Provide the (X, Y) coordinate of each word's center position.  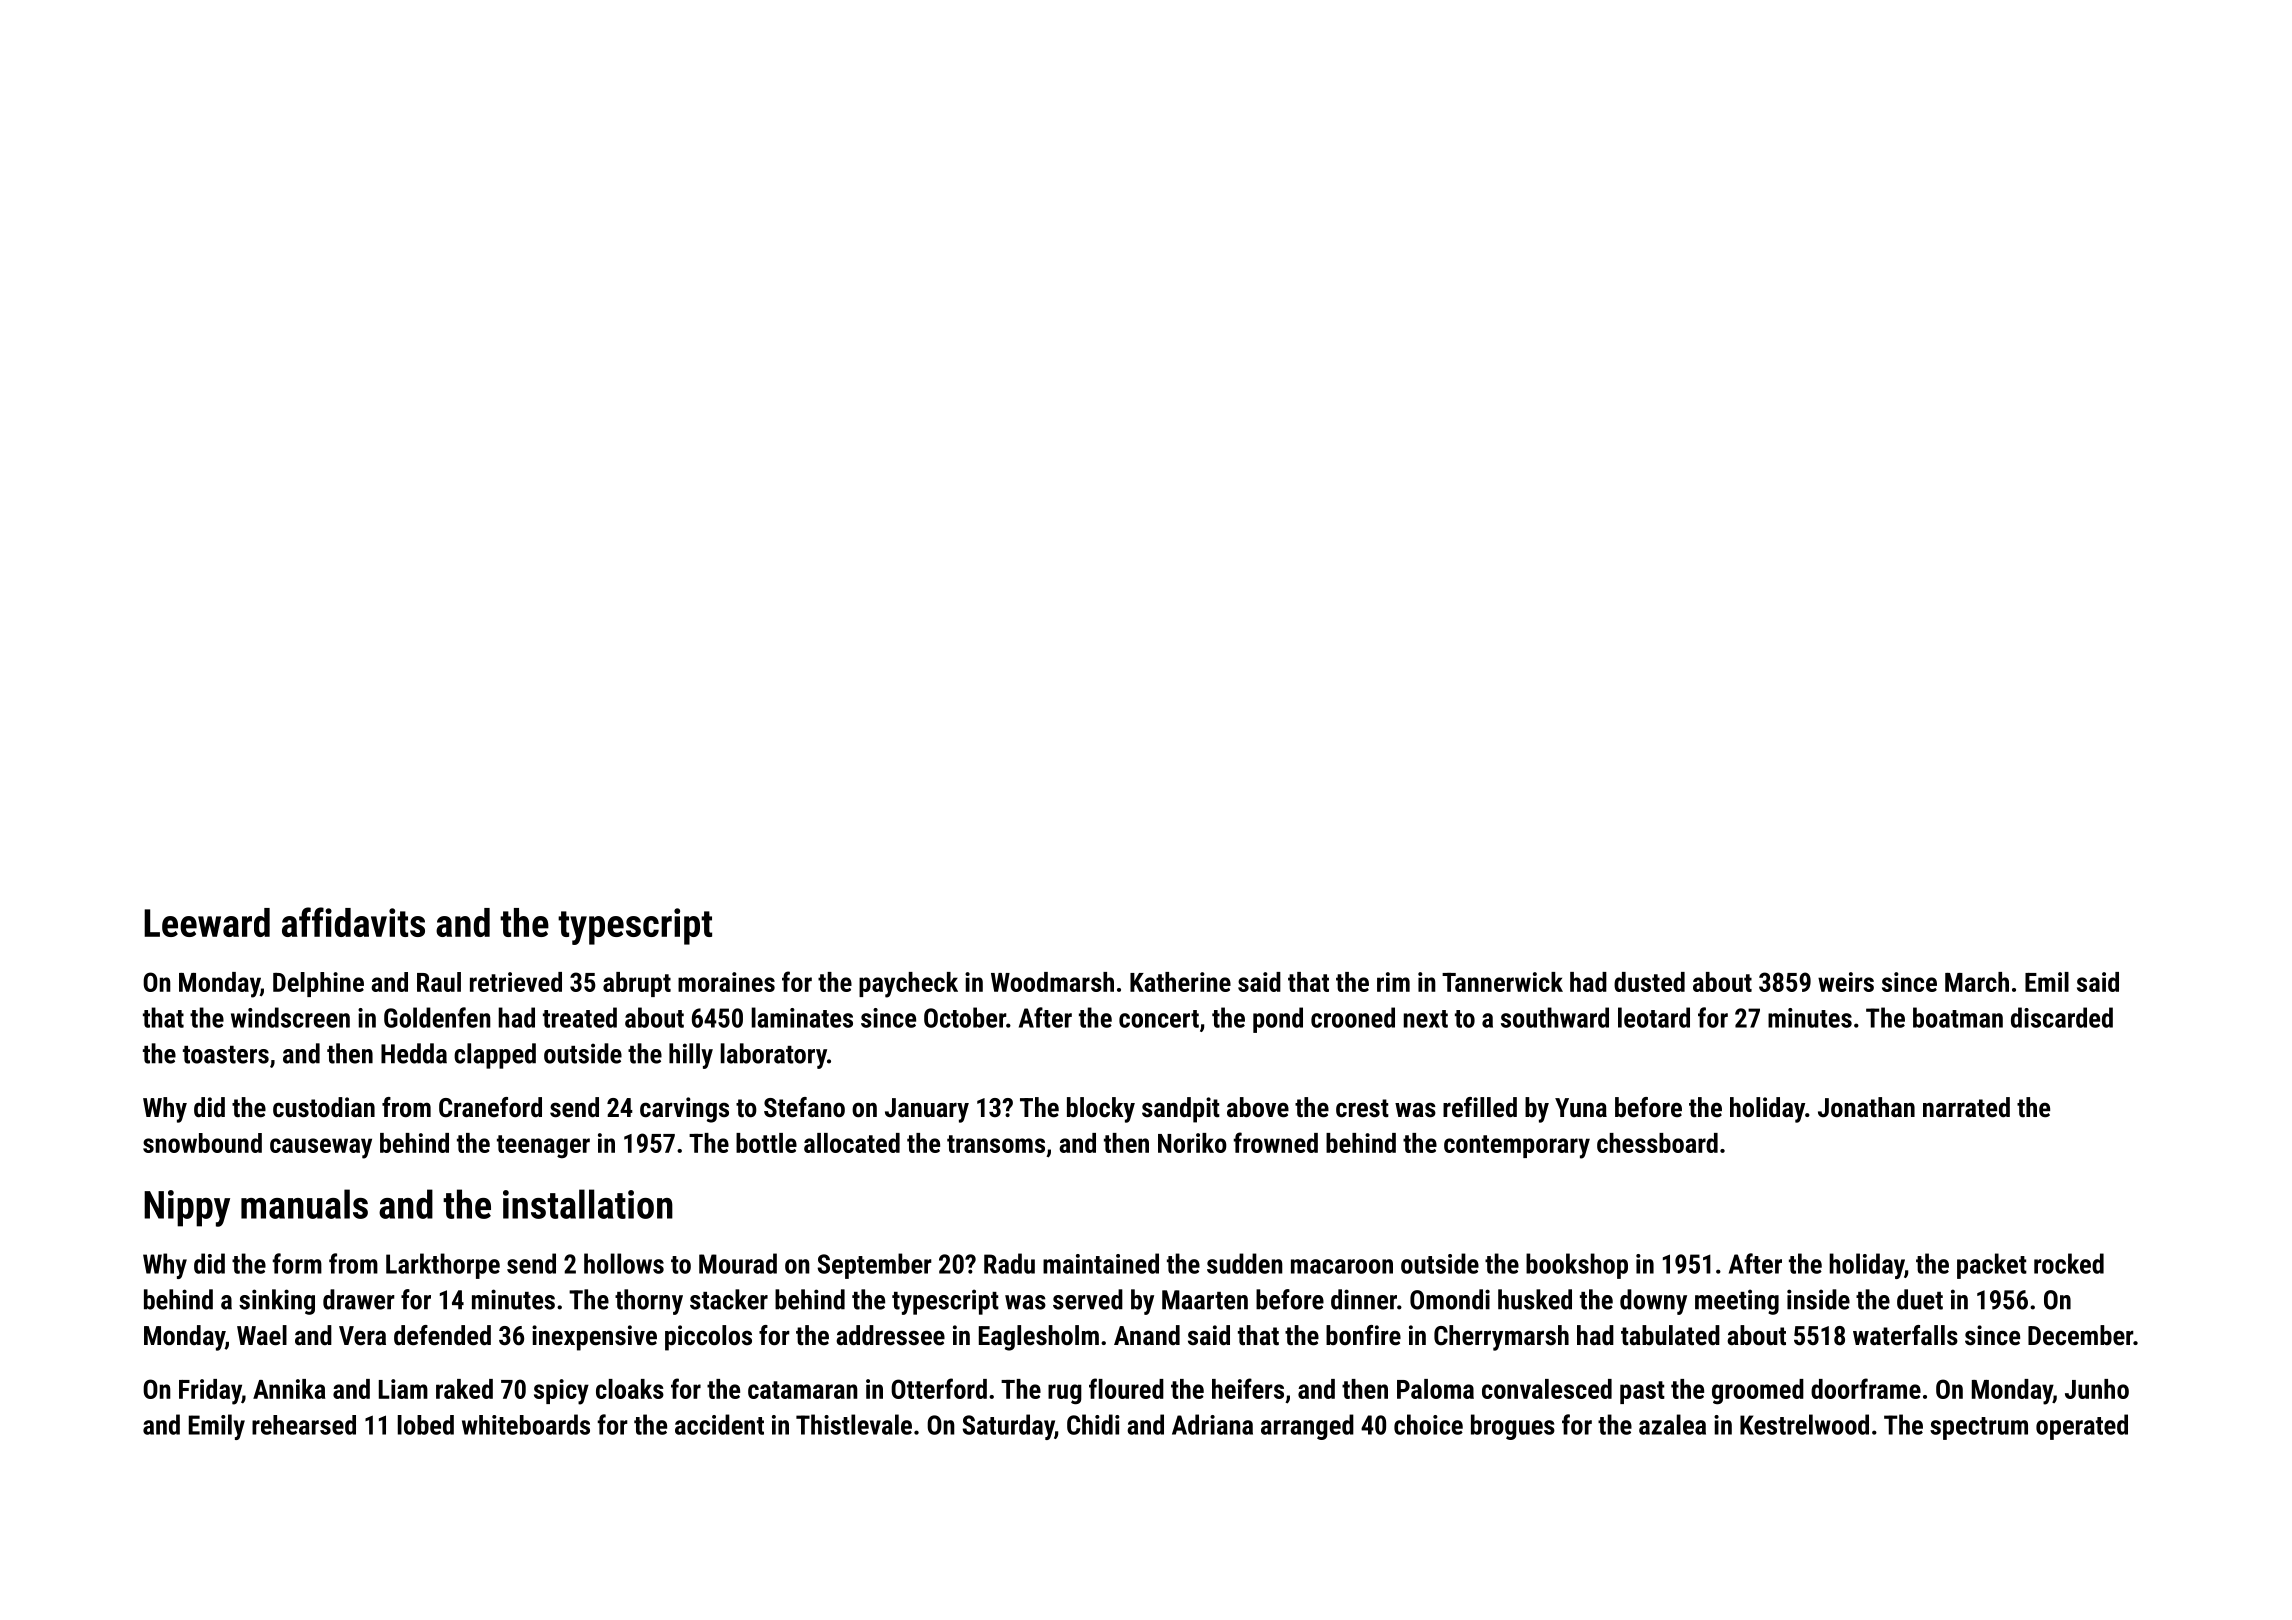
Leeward (207, 922)
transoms (996, 1144)
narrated (1966, 1107)
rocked (2069, 1263)
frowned (1275, 1142)
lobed (426, 1425)
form (297, 1263)
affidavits (353, 922)
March (1977, 982)
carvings (684, 1110)
